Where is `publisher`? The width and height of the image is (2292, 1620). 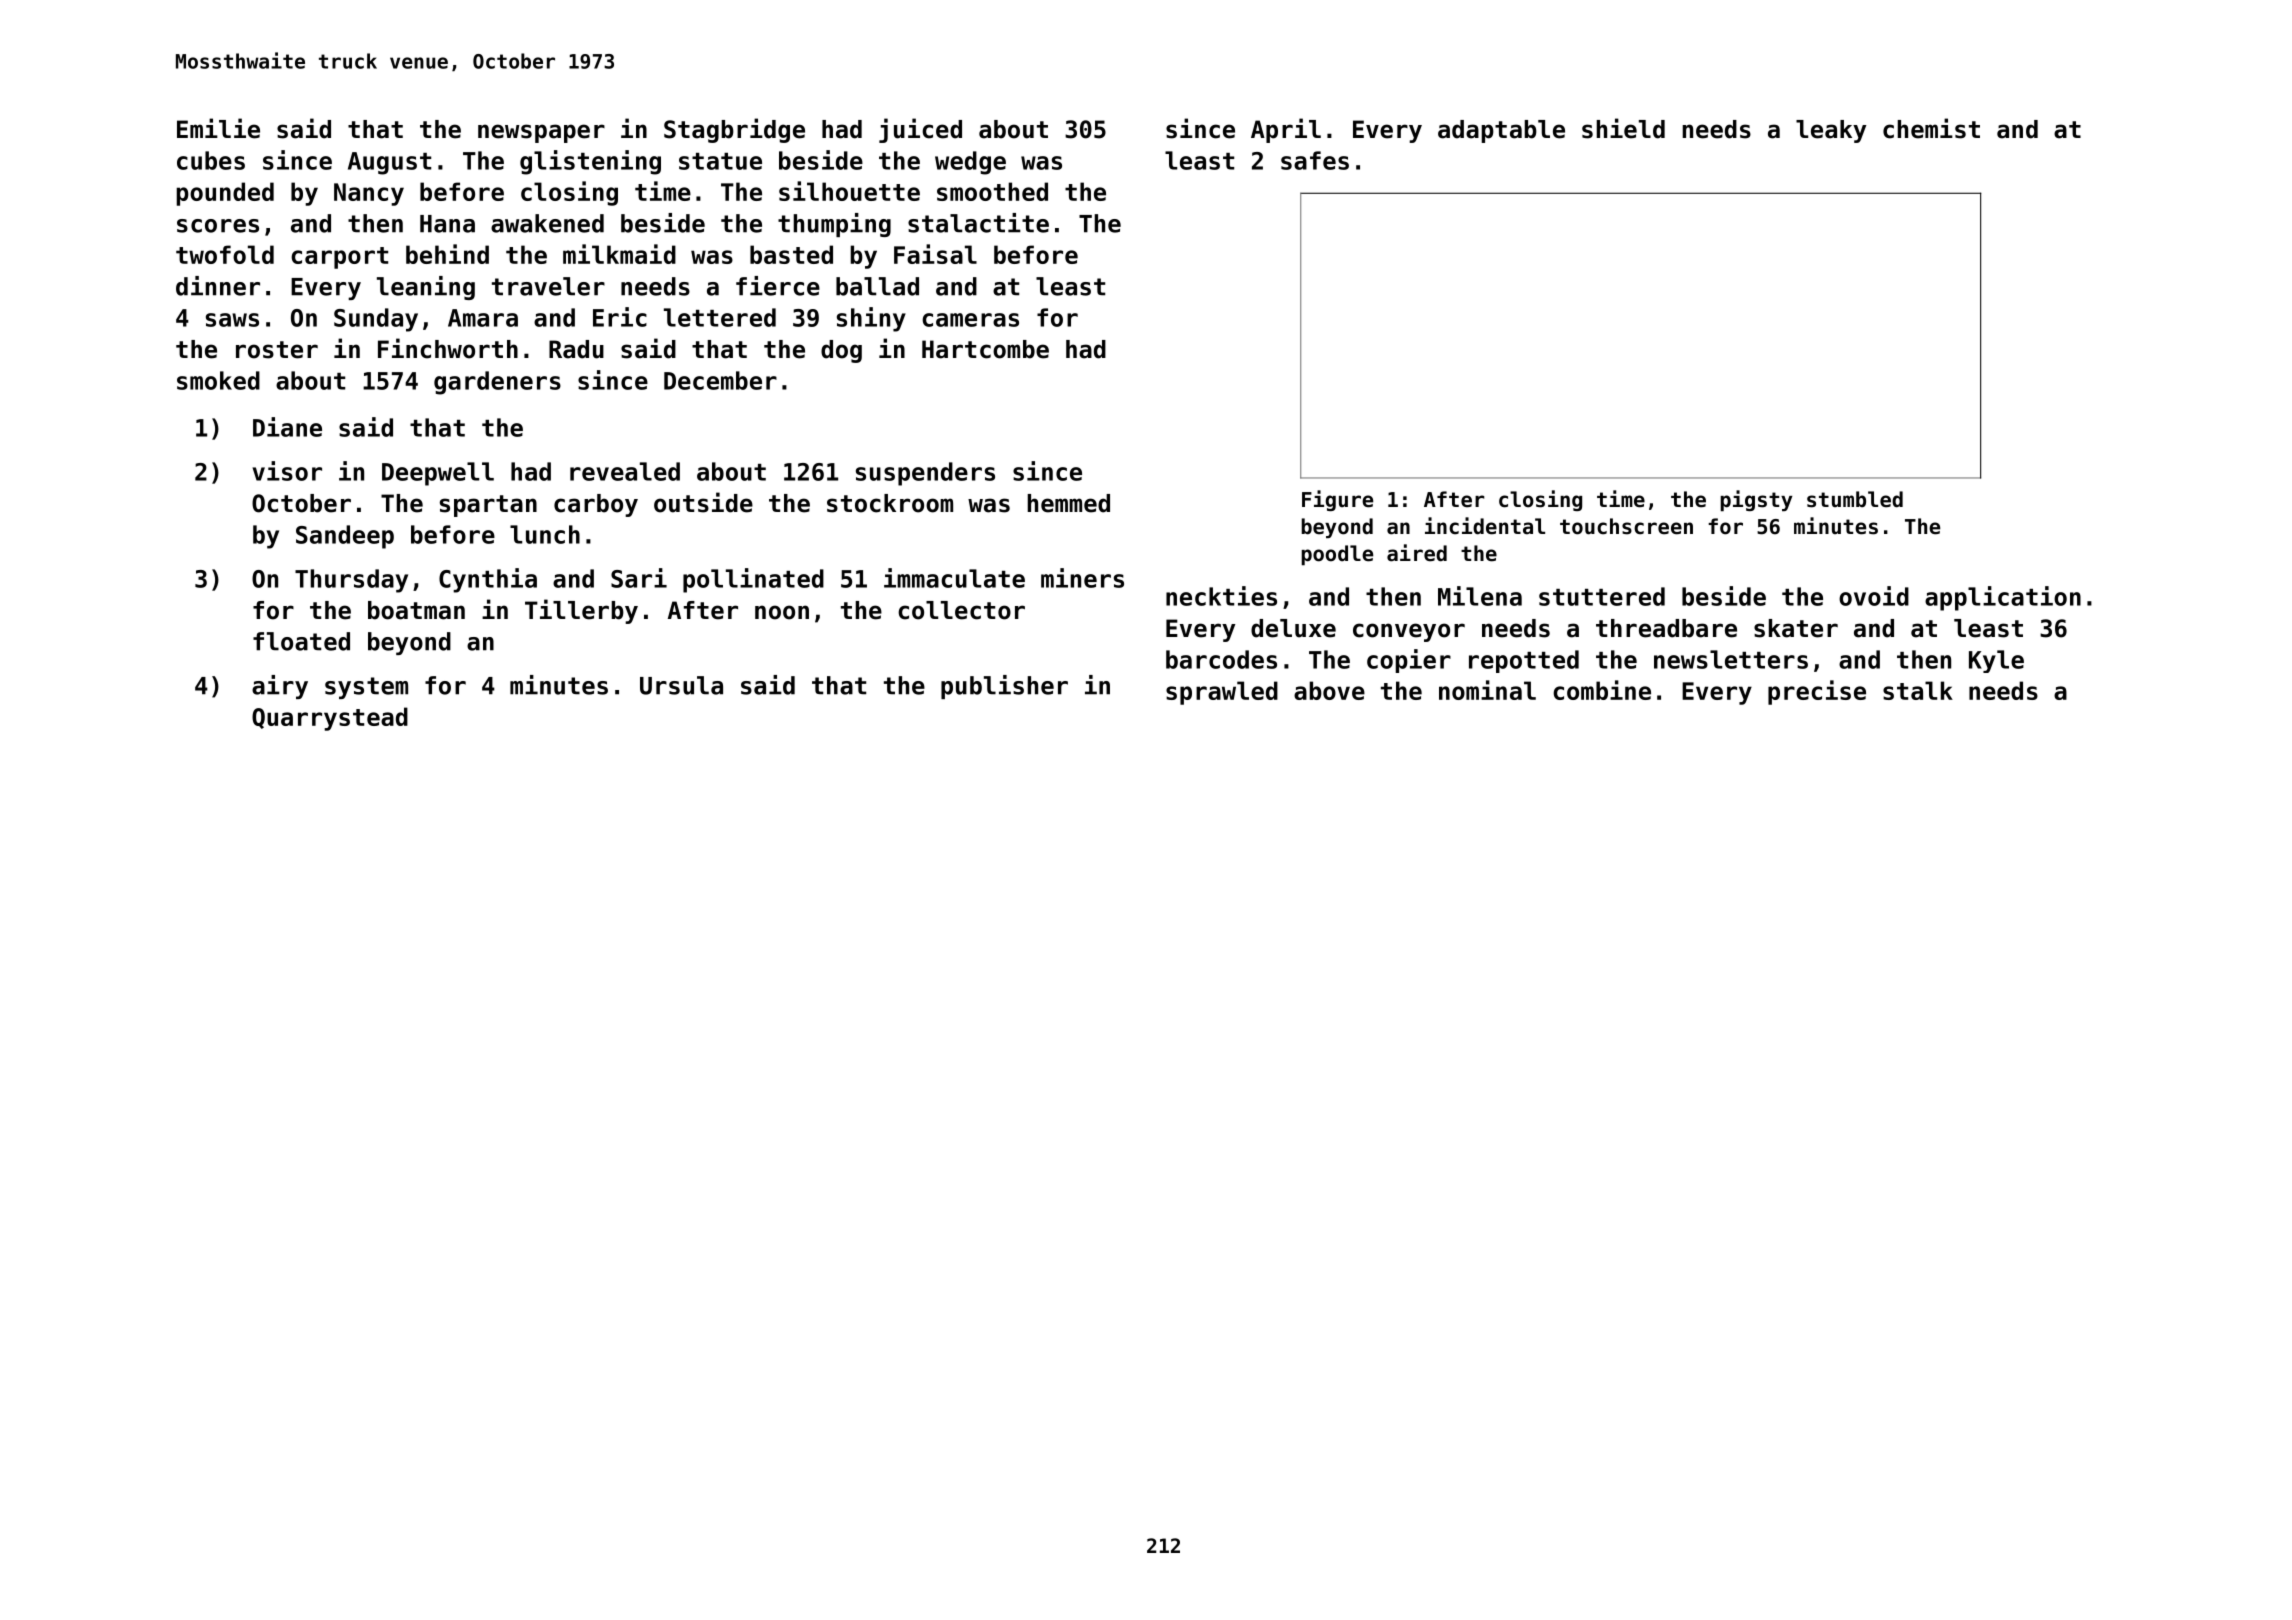
publisher is located at coordinates (1004, 687).
